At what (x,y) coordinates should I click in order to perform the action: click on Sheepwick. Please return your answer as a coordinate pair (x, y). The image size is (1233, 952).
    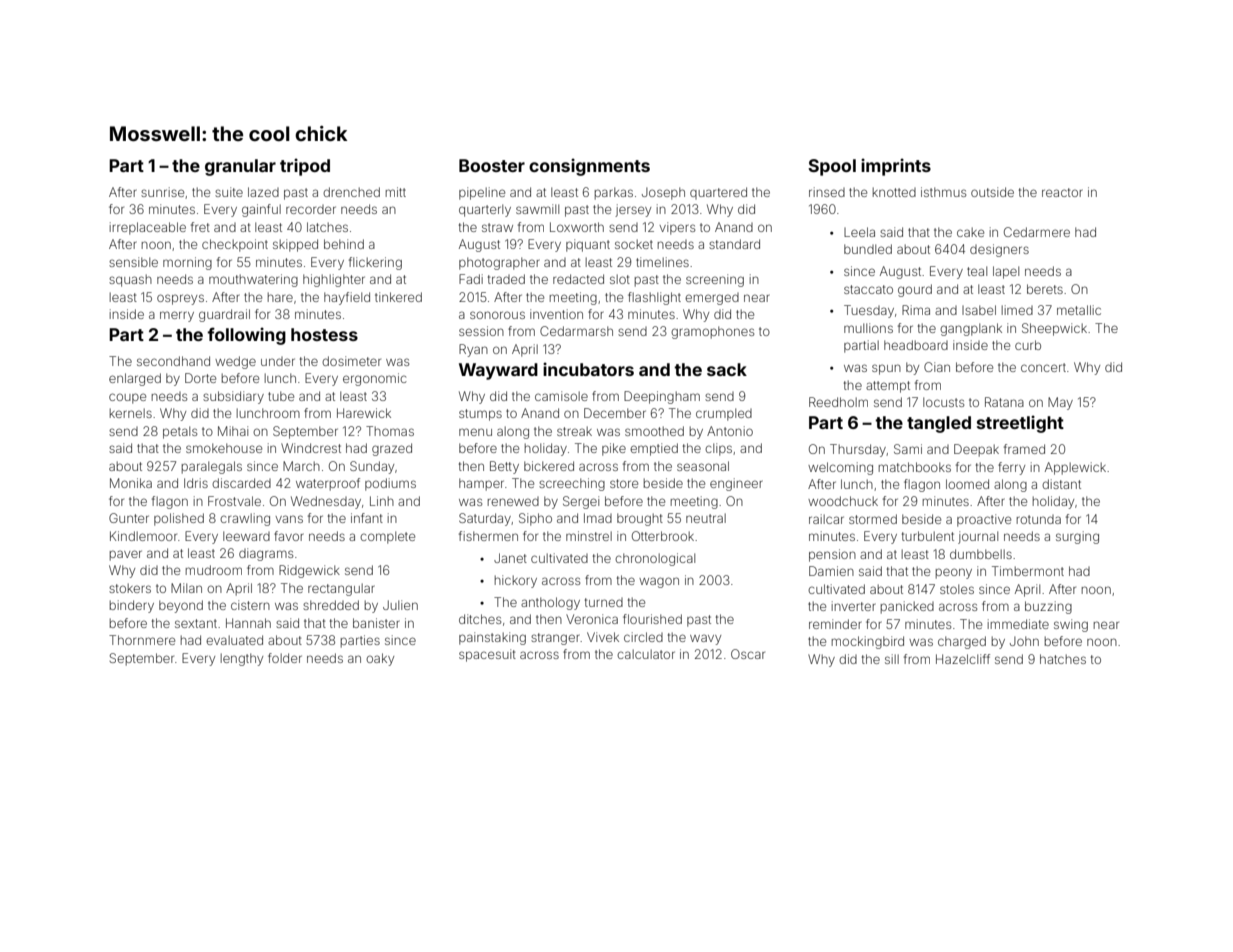
    Looking at the image, I should click on (1054, 329).
